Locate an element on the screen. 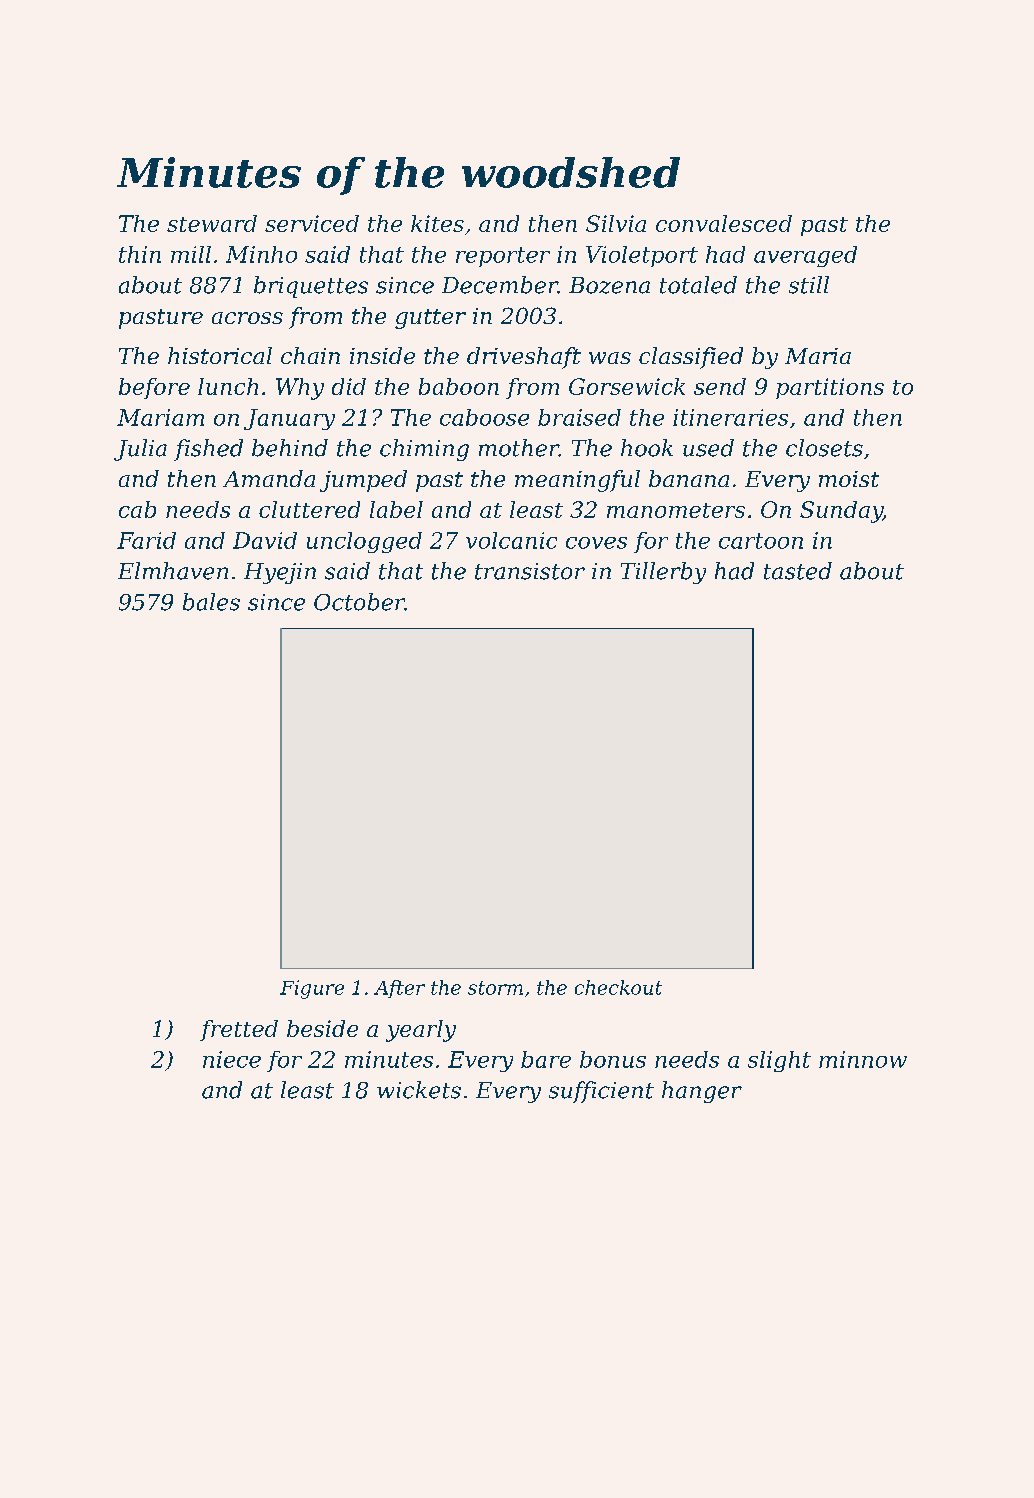 The height and width of the screenshot is (1498, 1034). before is located at coordinates (154, 388).
